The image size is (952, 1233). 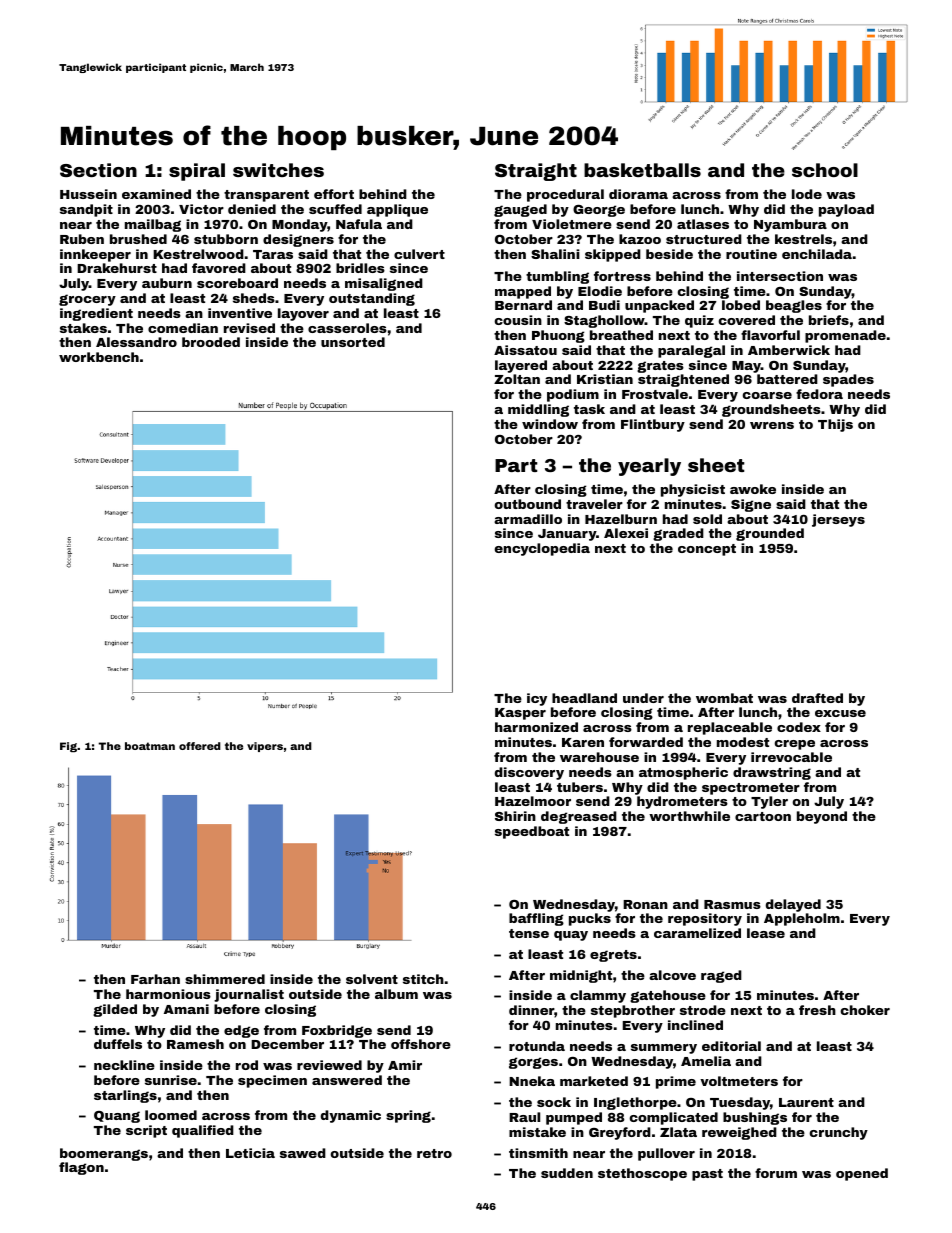 What do you see at coordinates (88, 194) in the screenshot?
I see `Hussein` at bounding box center [88, 194].
